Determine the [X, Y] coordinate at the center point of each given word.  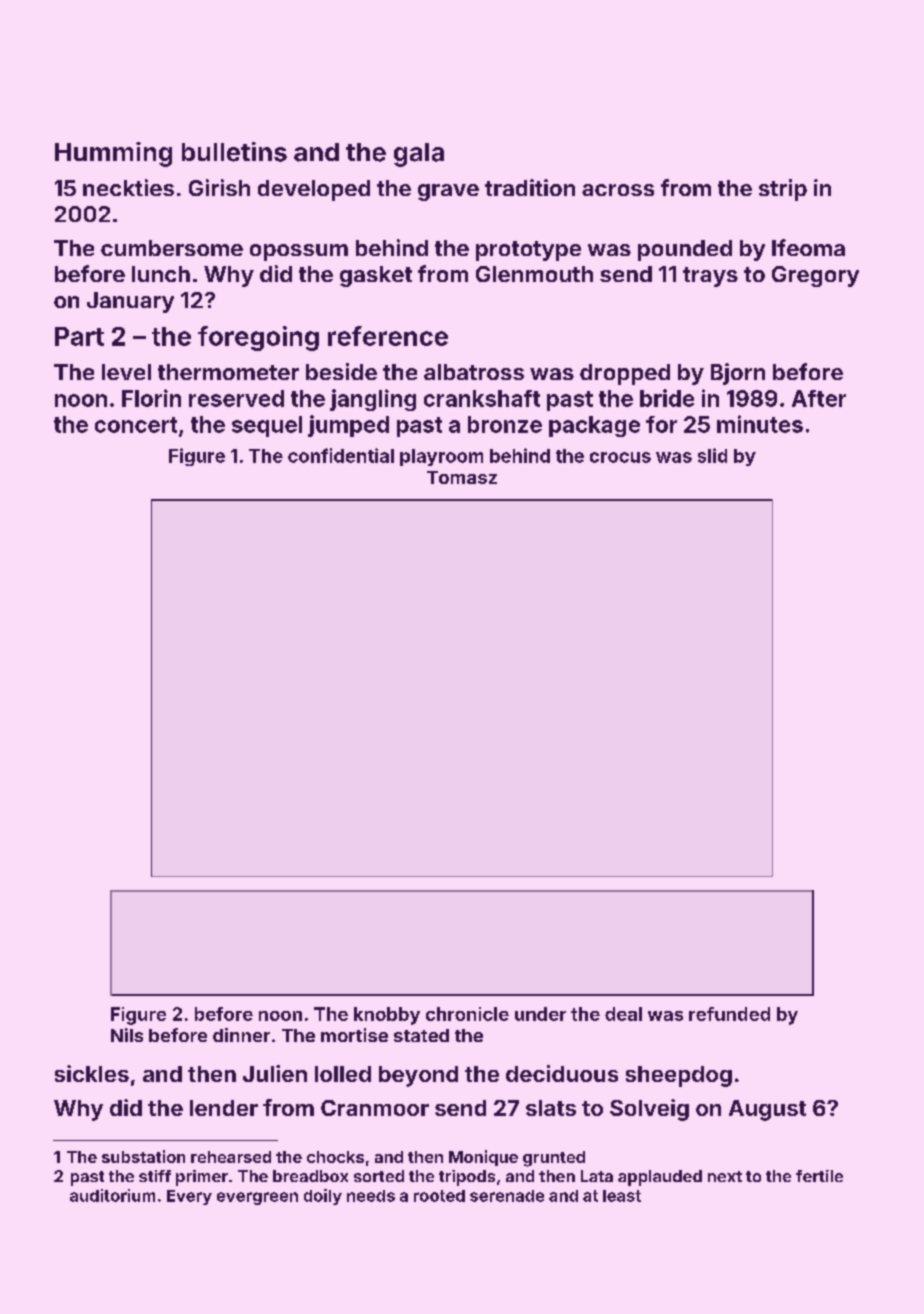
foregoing [258, 338]
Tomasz [462, 477]
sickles [92, 1073]
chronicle [467, 1014]
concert [136, 425]
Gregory [815, 276]
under [540, 1014]
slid [712, 455]
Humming [113, 154]
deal [623, 1014]
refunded [729, 1014]
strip [783, 190]
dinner [241, 1035]
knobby [387, 1016]
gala [419, 155]
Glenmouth [534, 274]
